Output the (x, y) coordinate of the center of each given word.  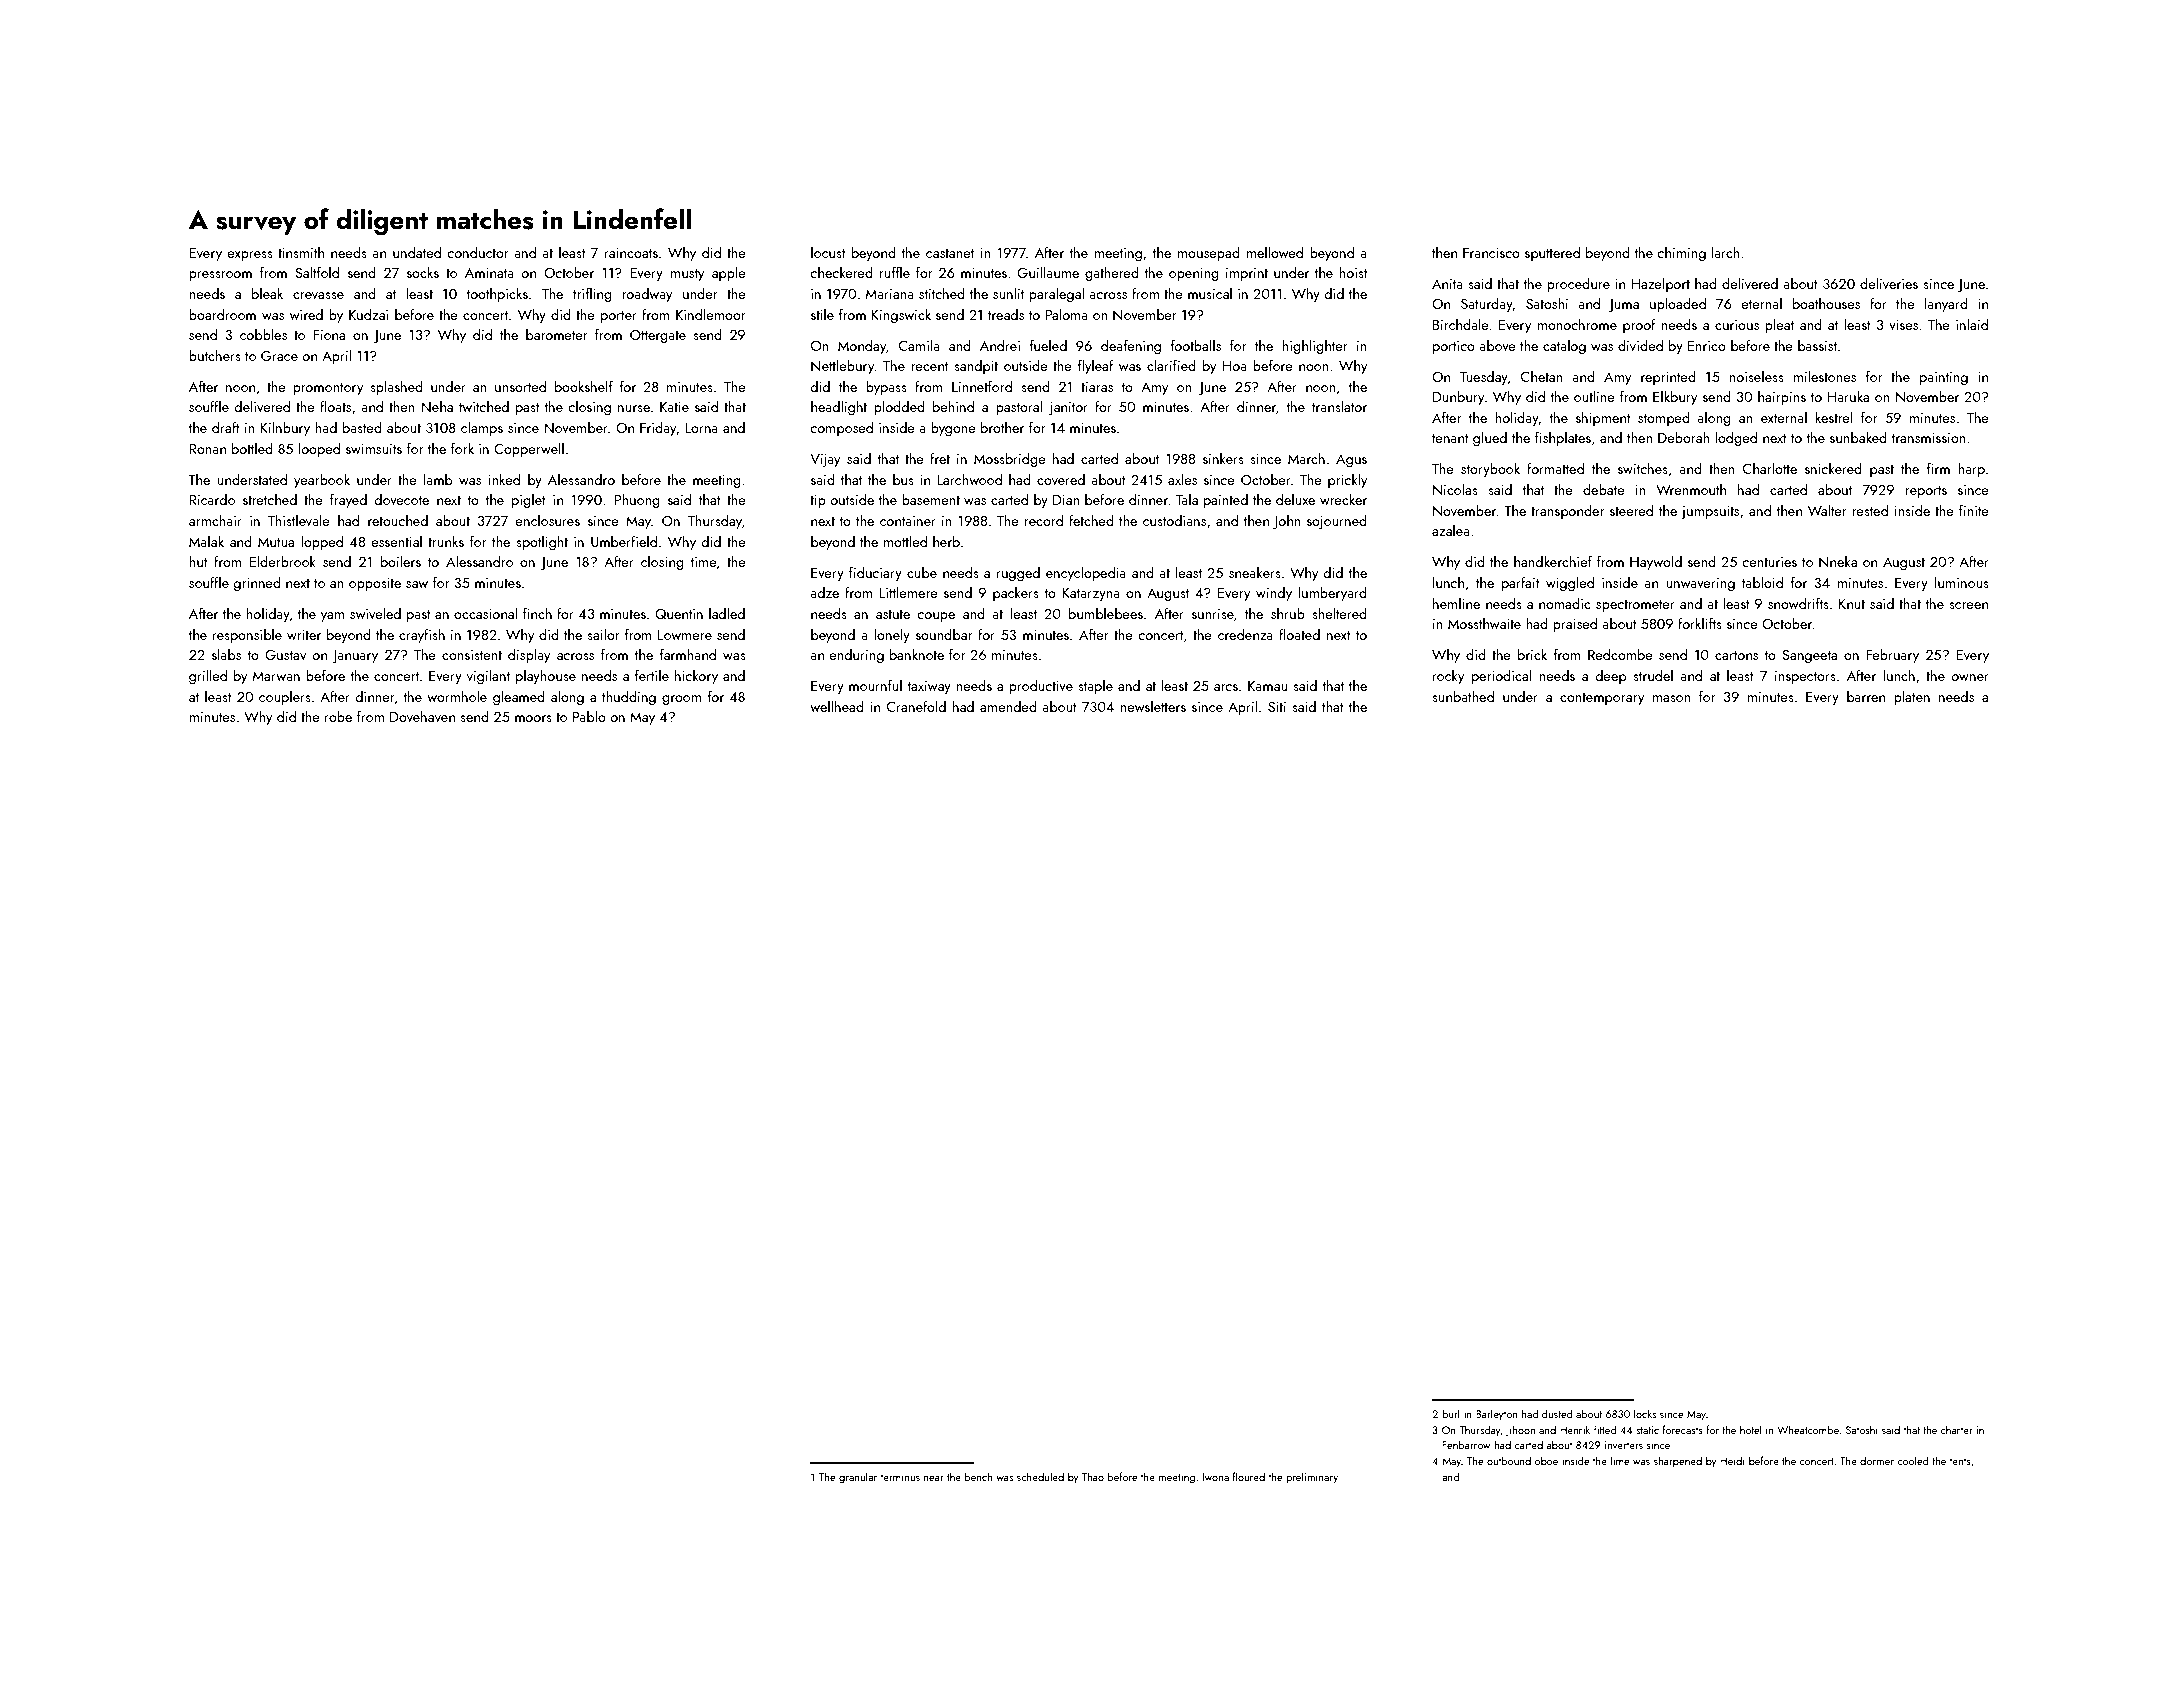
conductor (478, 252)
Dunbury (1458, 398)
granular (858, 1478)
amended (1008, 706)
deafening (1131, 346)
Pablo (589, 716)
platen (1912, 698)
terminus (900, 1477)
